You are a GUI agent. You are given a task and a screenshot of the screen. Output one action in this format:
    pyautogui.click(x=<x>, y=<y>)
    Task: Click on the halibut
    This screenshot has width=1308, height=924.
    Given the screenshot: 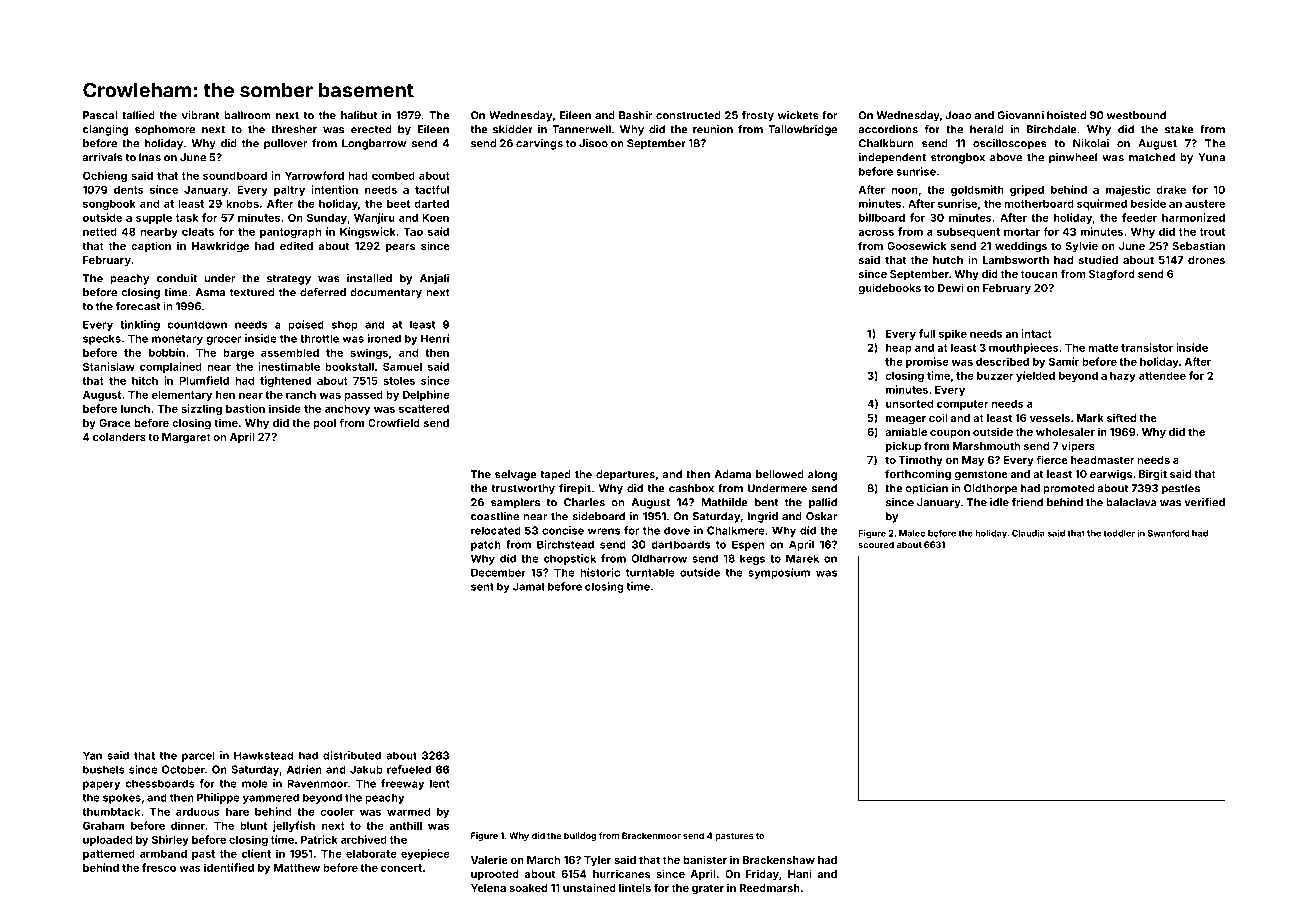 What is the action you would take?
    pyautogui.click(x=359, y=115)
